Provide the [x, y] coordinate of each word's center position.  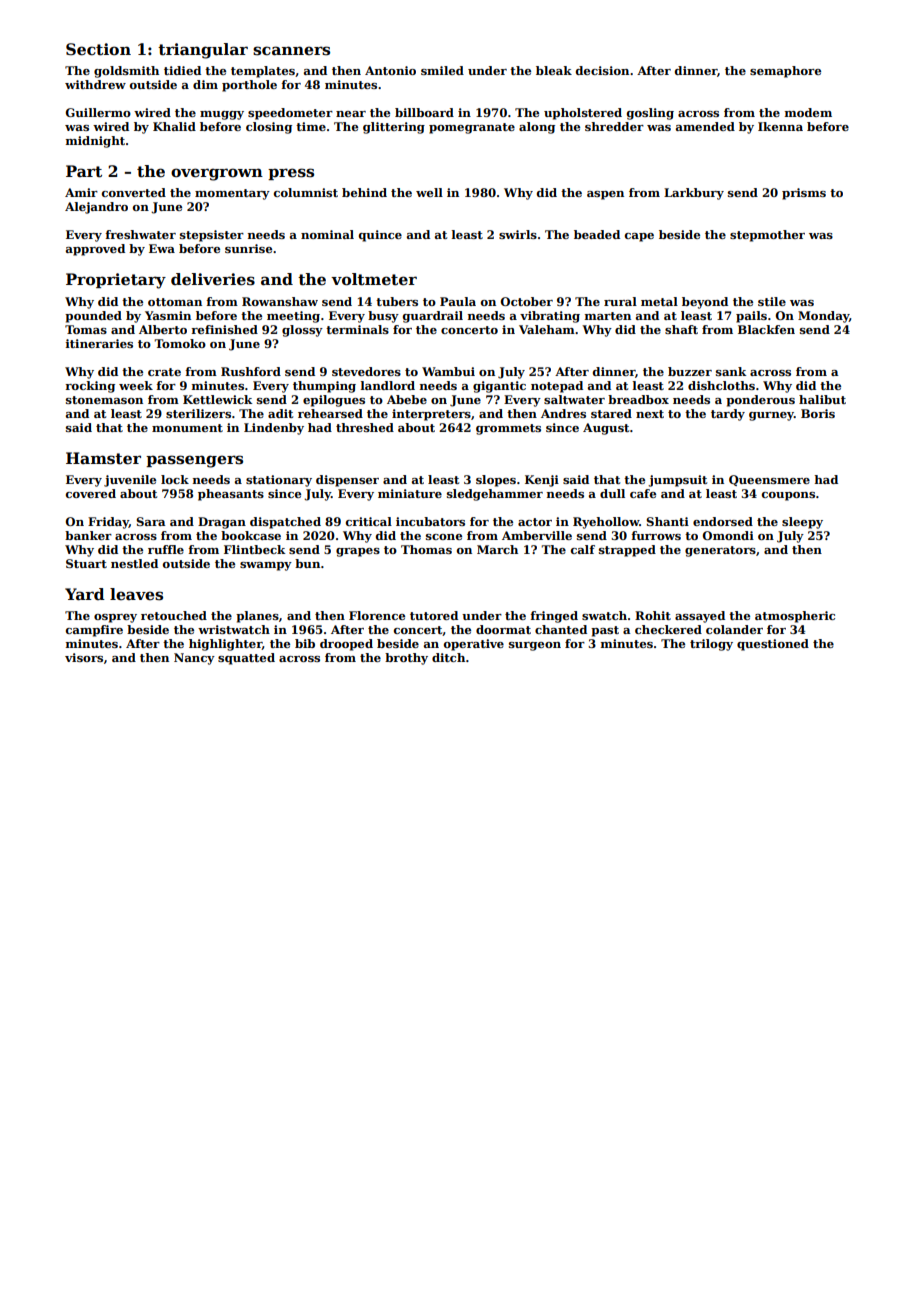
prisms [804, 194]
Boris [818, 413]
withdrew [95, 84]
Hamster [103, 458]
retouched [174, 615]
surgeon [535, 646]
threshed [365, 427]
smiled [442, 70]
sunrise [248, 248]
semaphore [785, 72]
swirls [518, 234]
